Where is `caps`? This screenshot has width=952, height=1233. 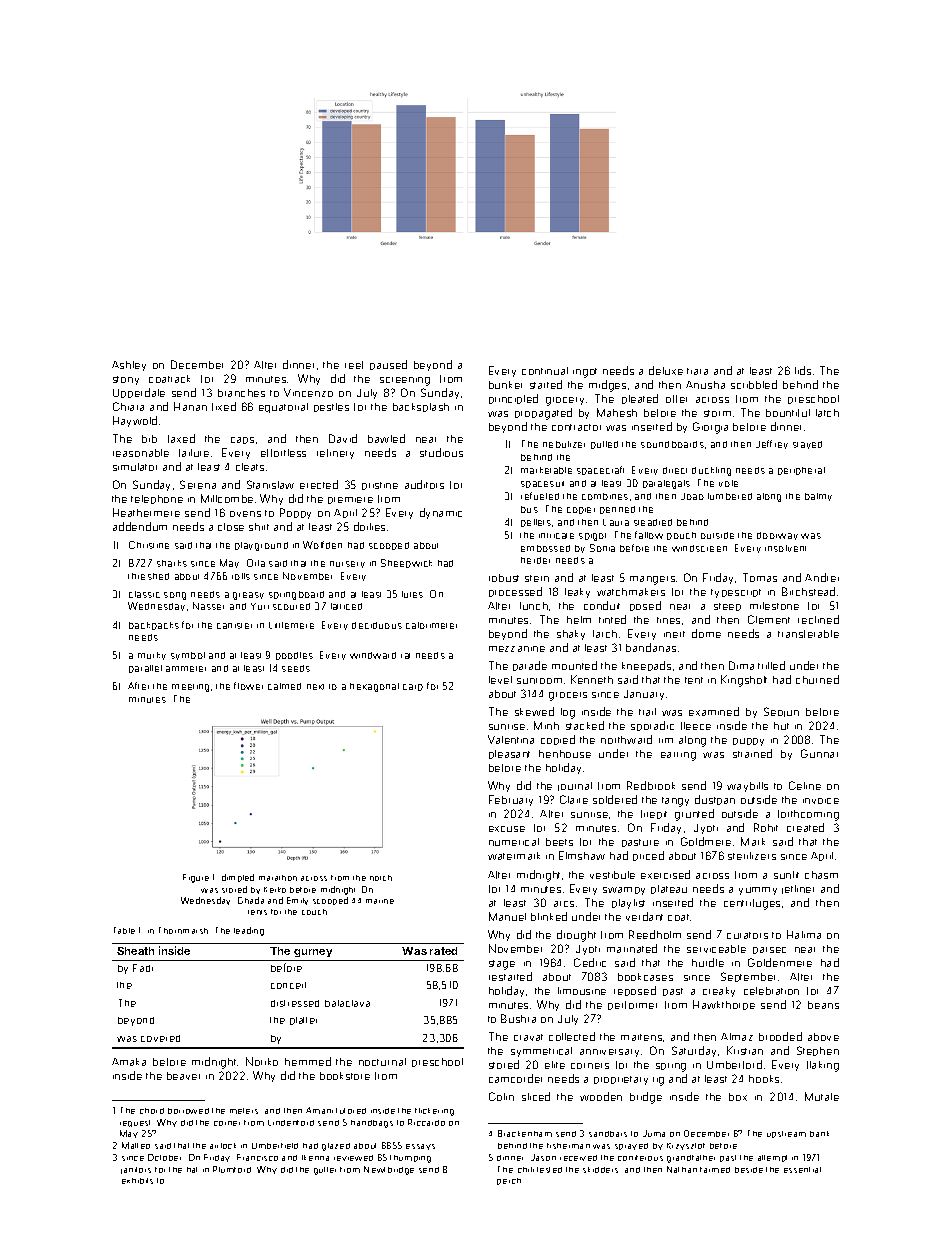 caps is located at coordinates (242, 440).
